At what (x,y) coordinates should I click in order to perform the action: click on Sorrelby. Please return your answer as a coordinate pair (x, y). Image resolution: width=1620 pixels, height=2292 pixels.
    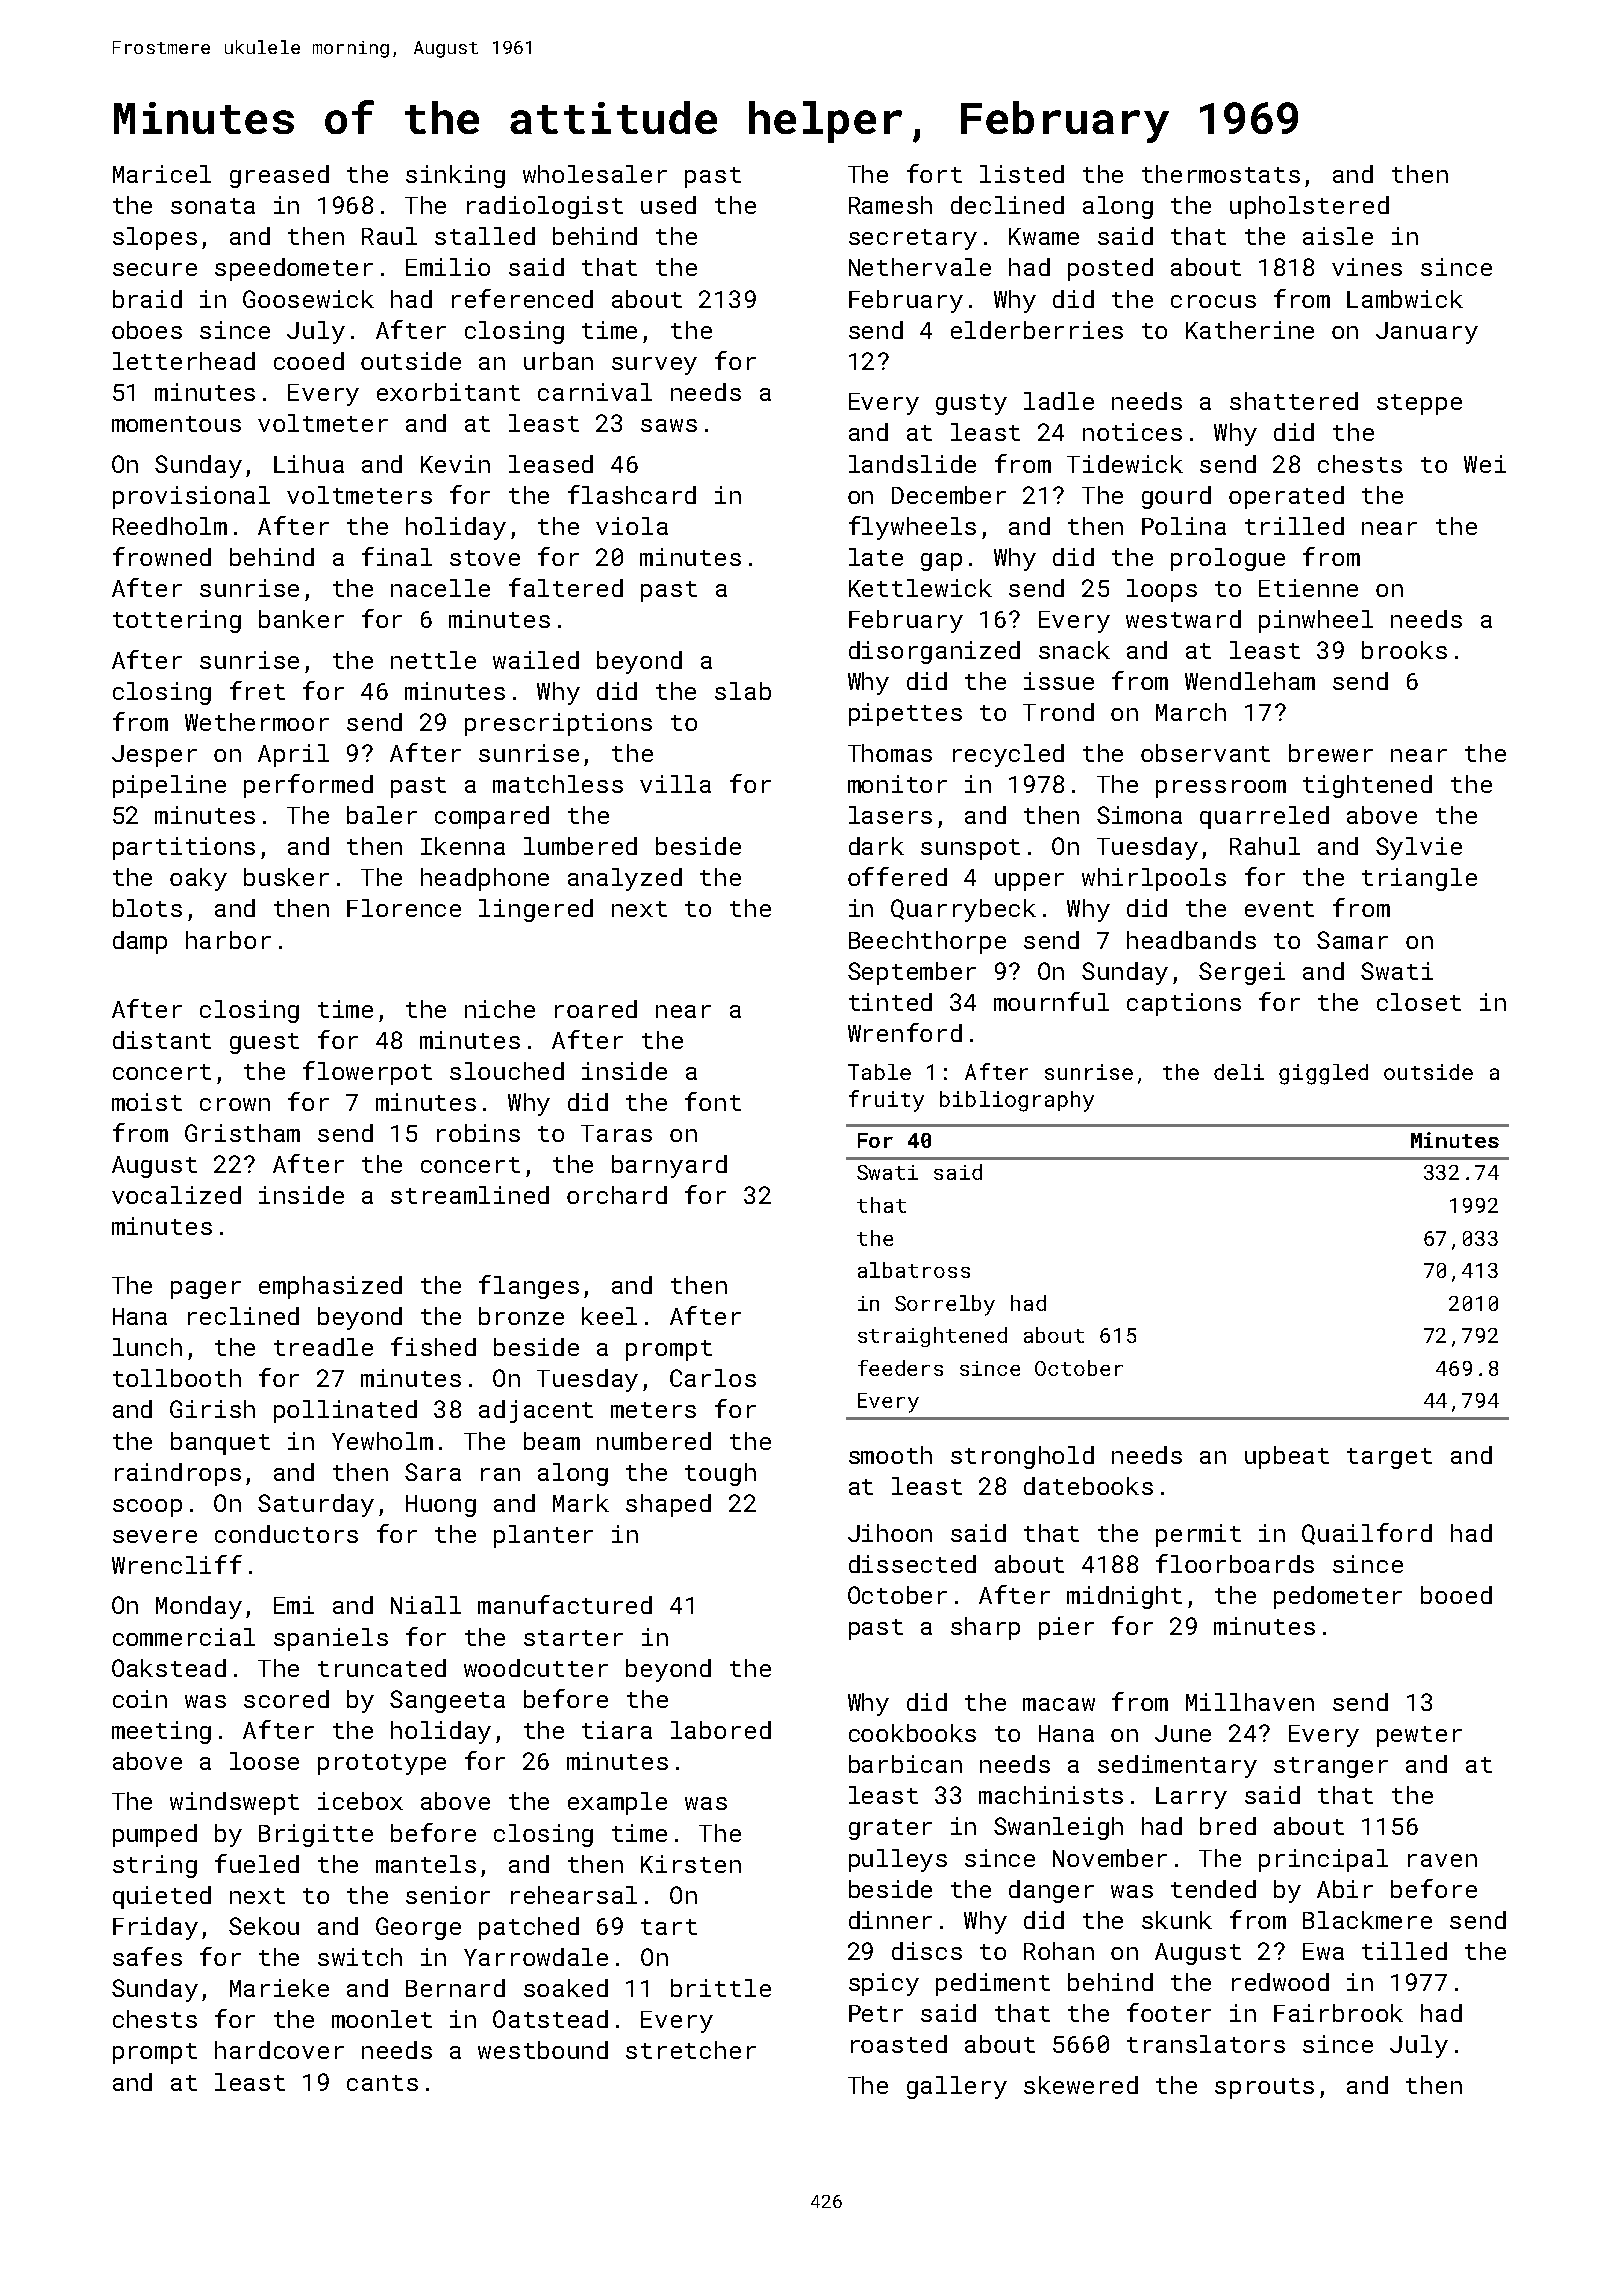
    Looking at the image, I should click on (945, 1305).
